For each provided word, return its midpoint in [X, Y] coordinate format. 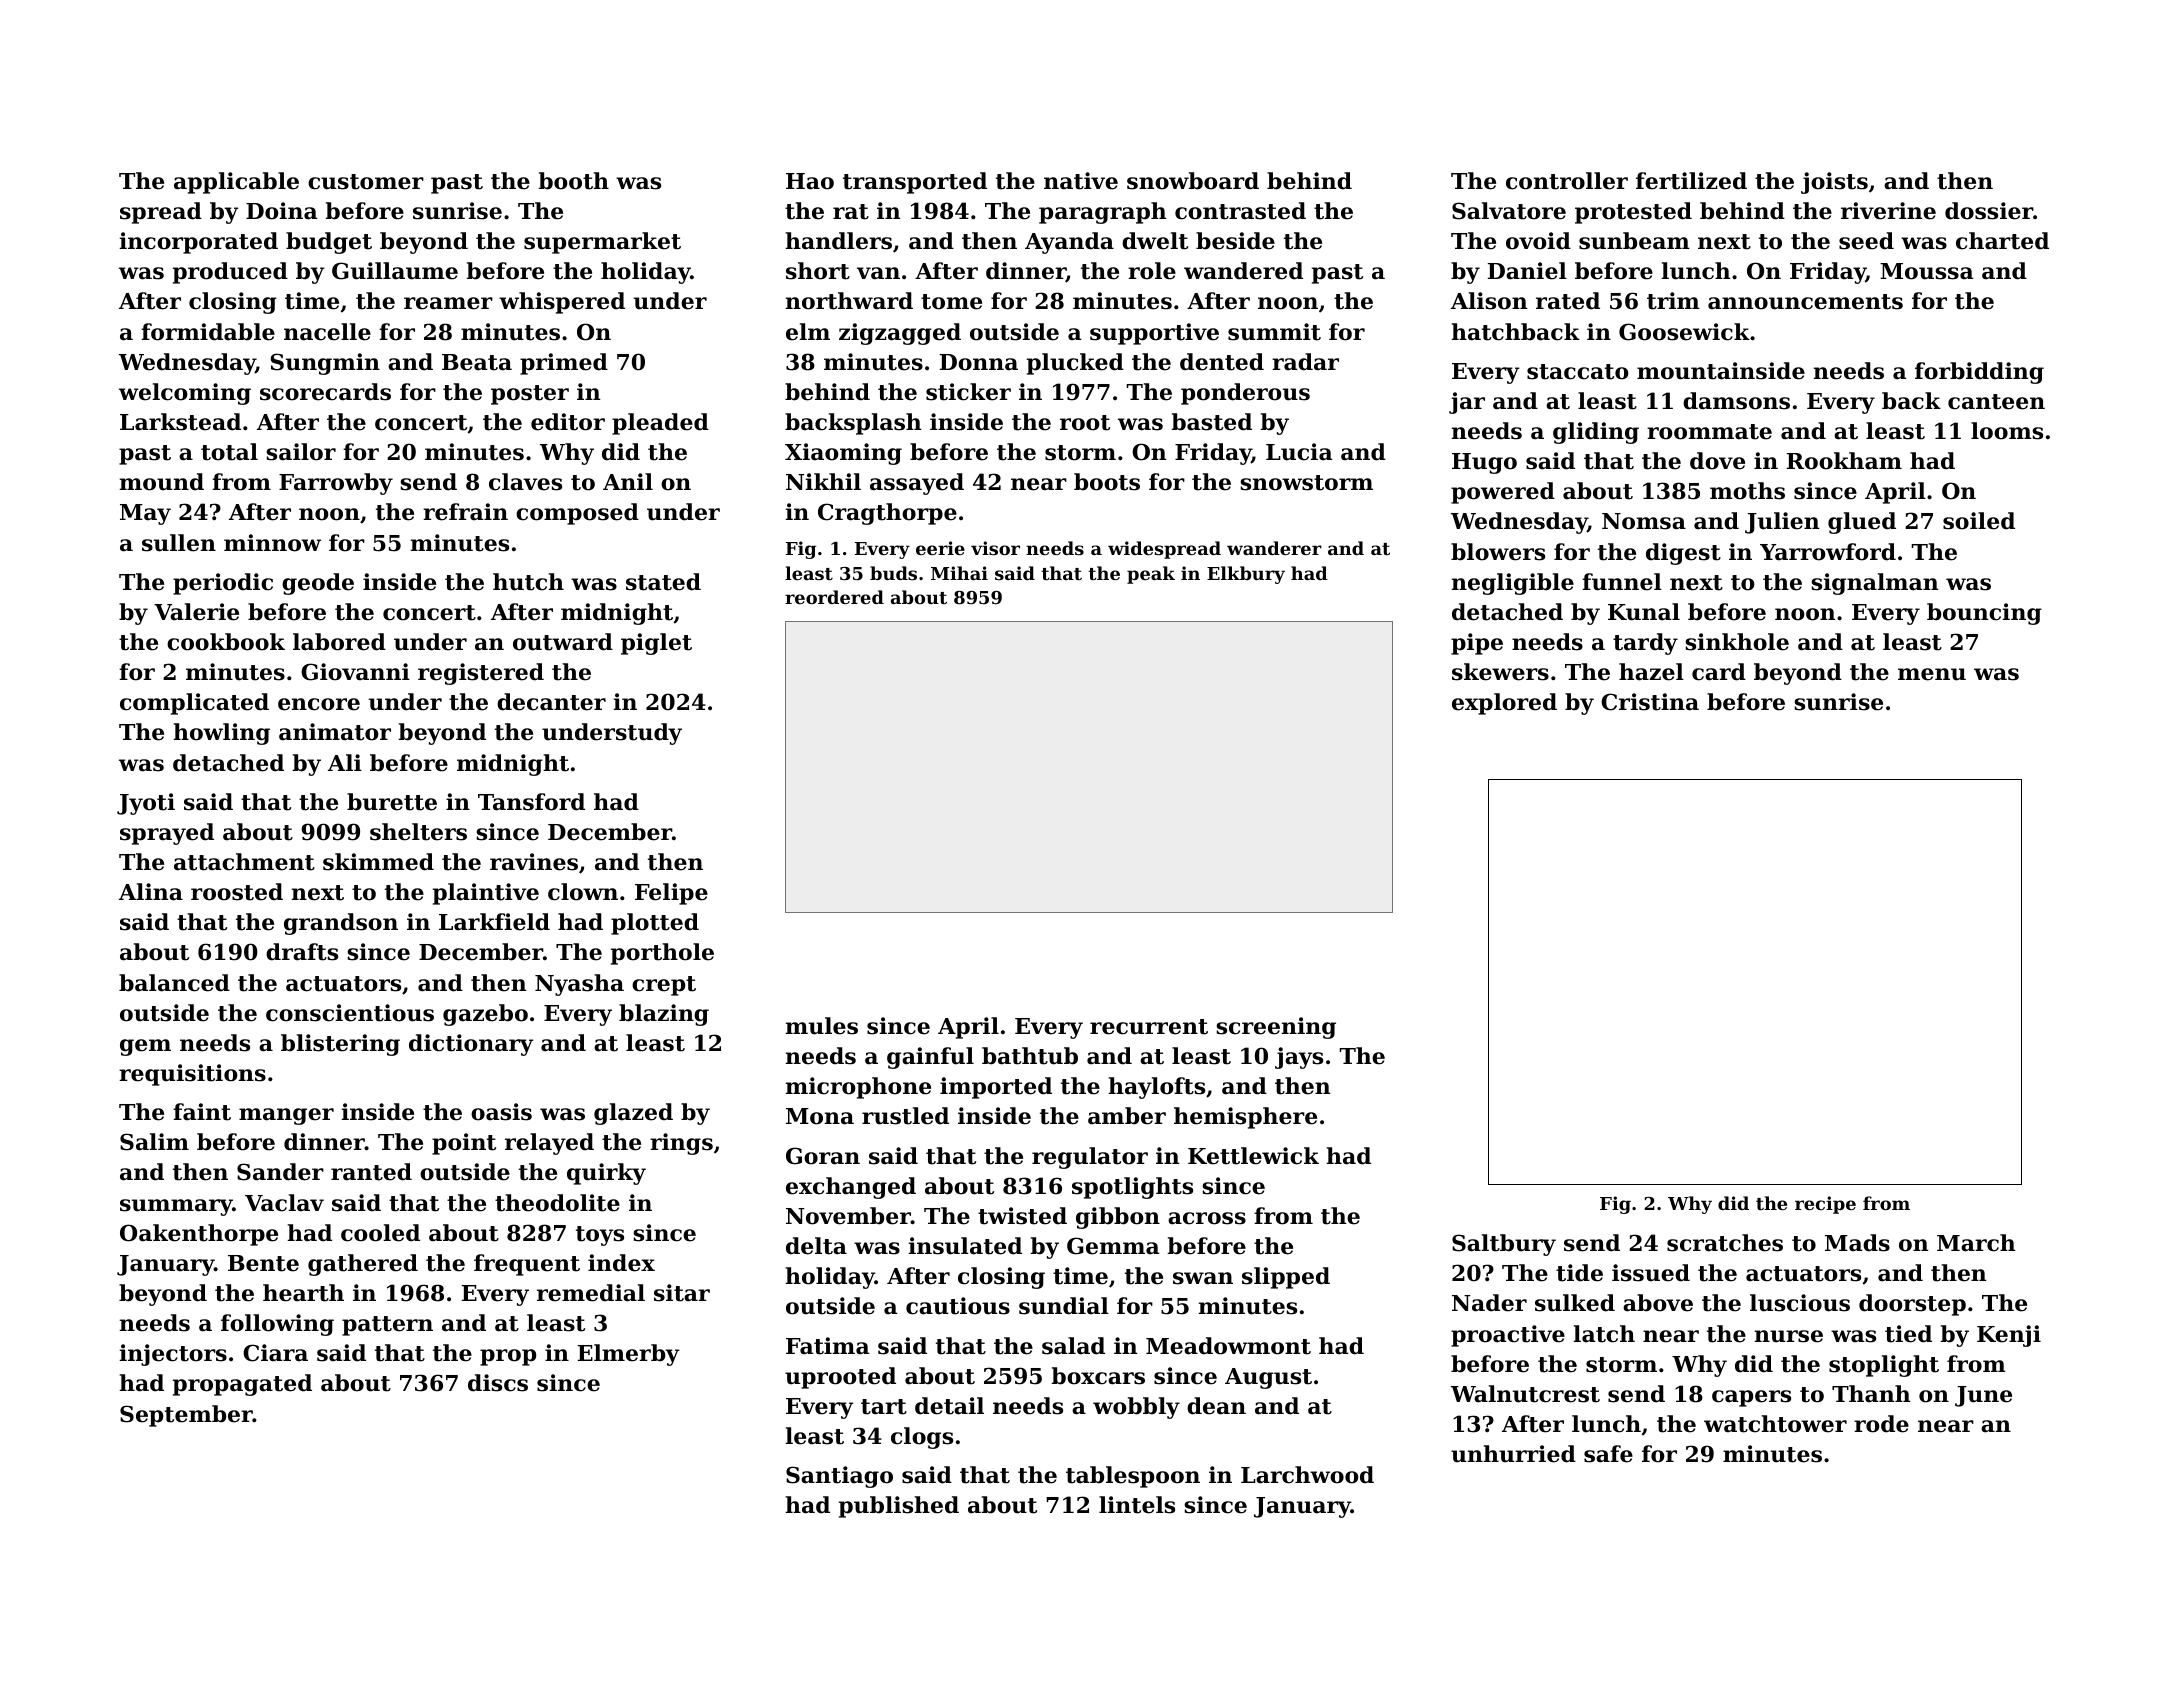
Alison [1489, 301]
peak [1151, 575]
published [899, 1507]
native [1081, 181]
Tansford [531, 802]
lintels [1137, 1505]
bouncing [1984, 614]
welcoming [185, 394]
